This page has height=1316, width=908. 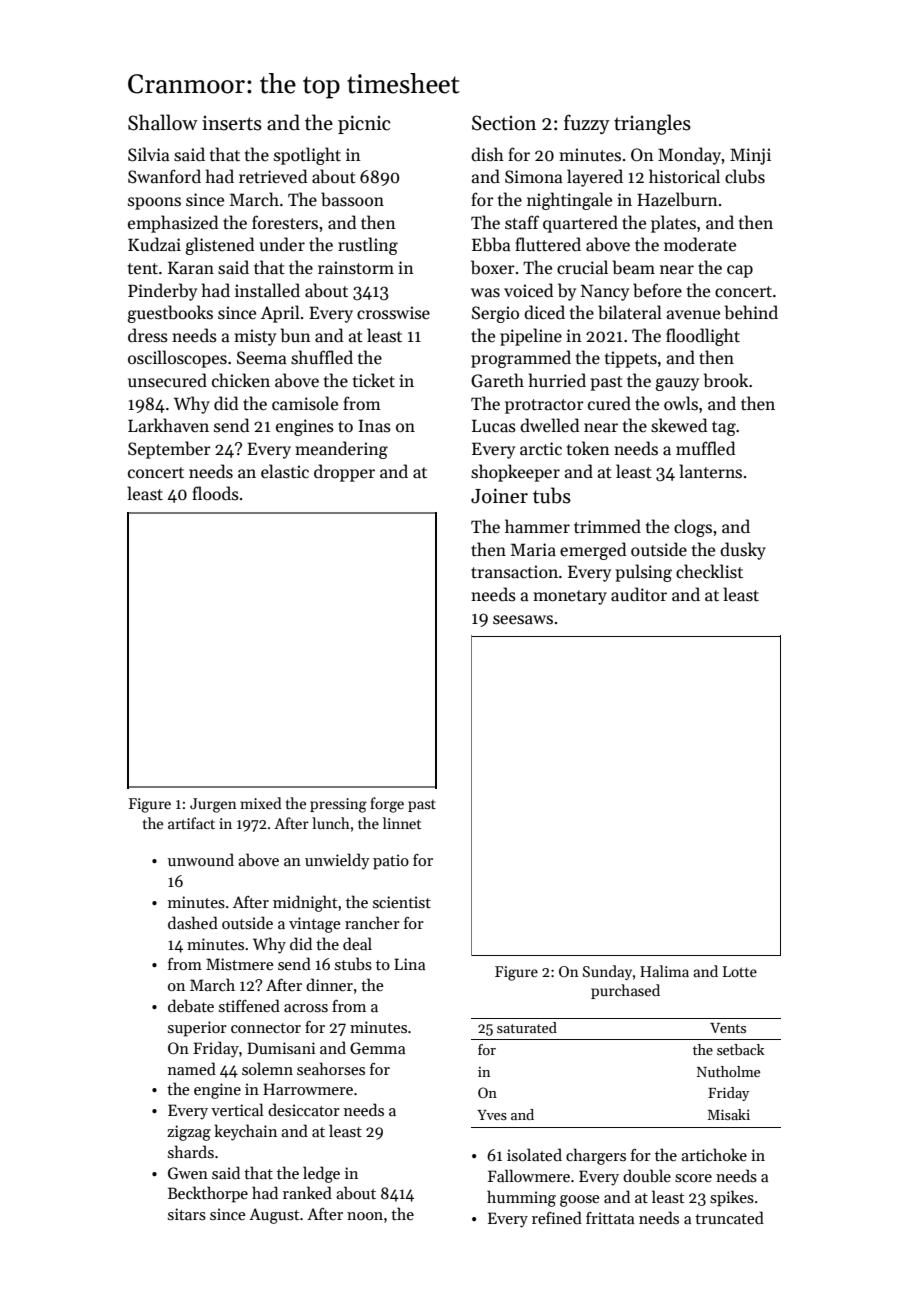 What do you see at coordinates (705, 448) in the page?
I see `muffled` at bounding box center [705, 448].
